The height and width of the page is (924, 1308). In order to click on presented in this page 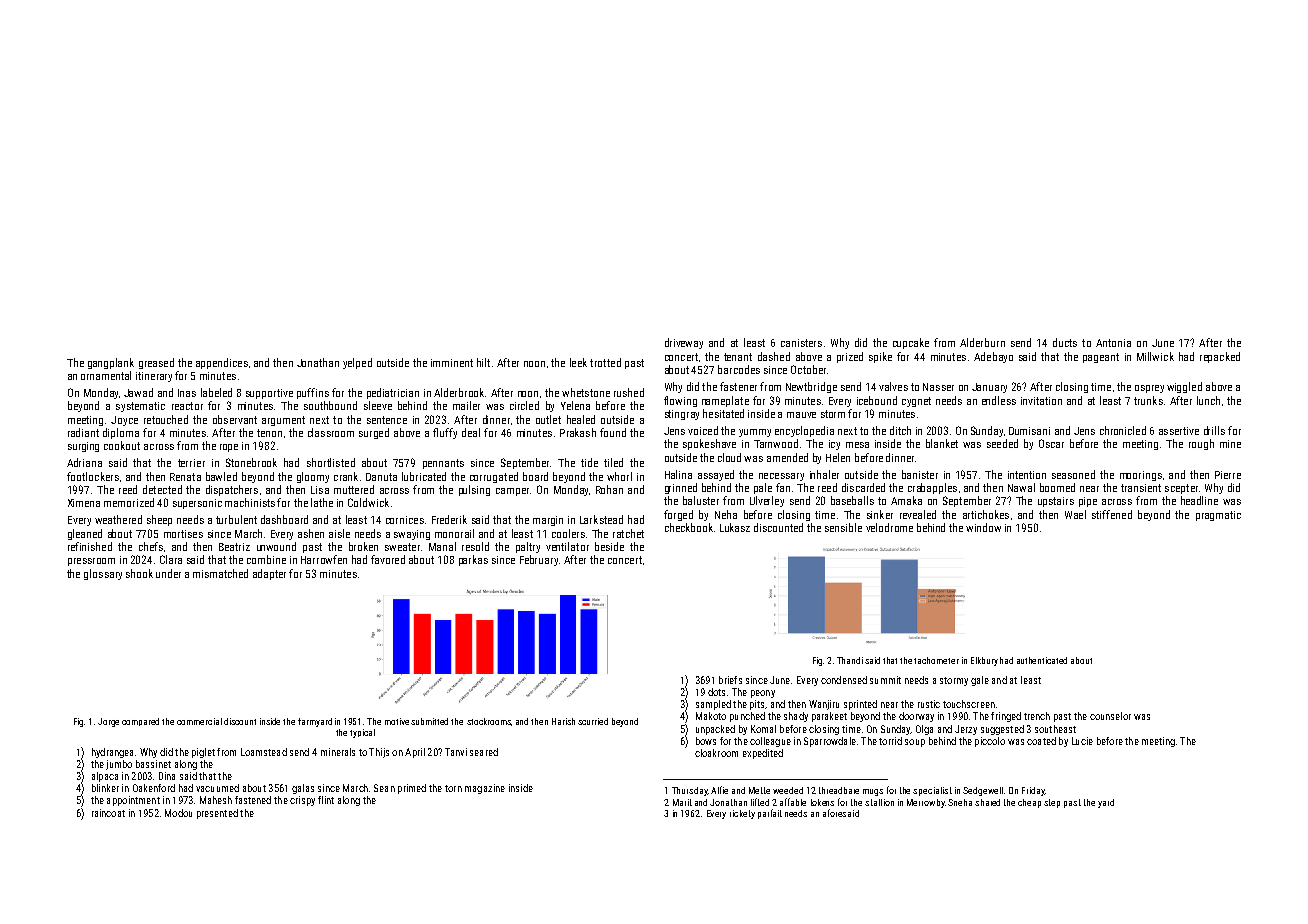, I will do `click(217, 814)`.
